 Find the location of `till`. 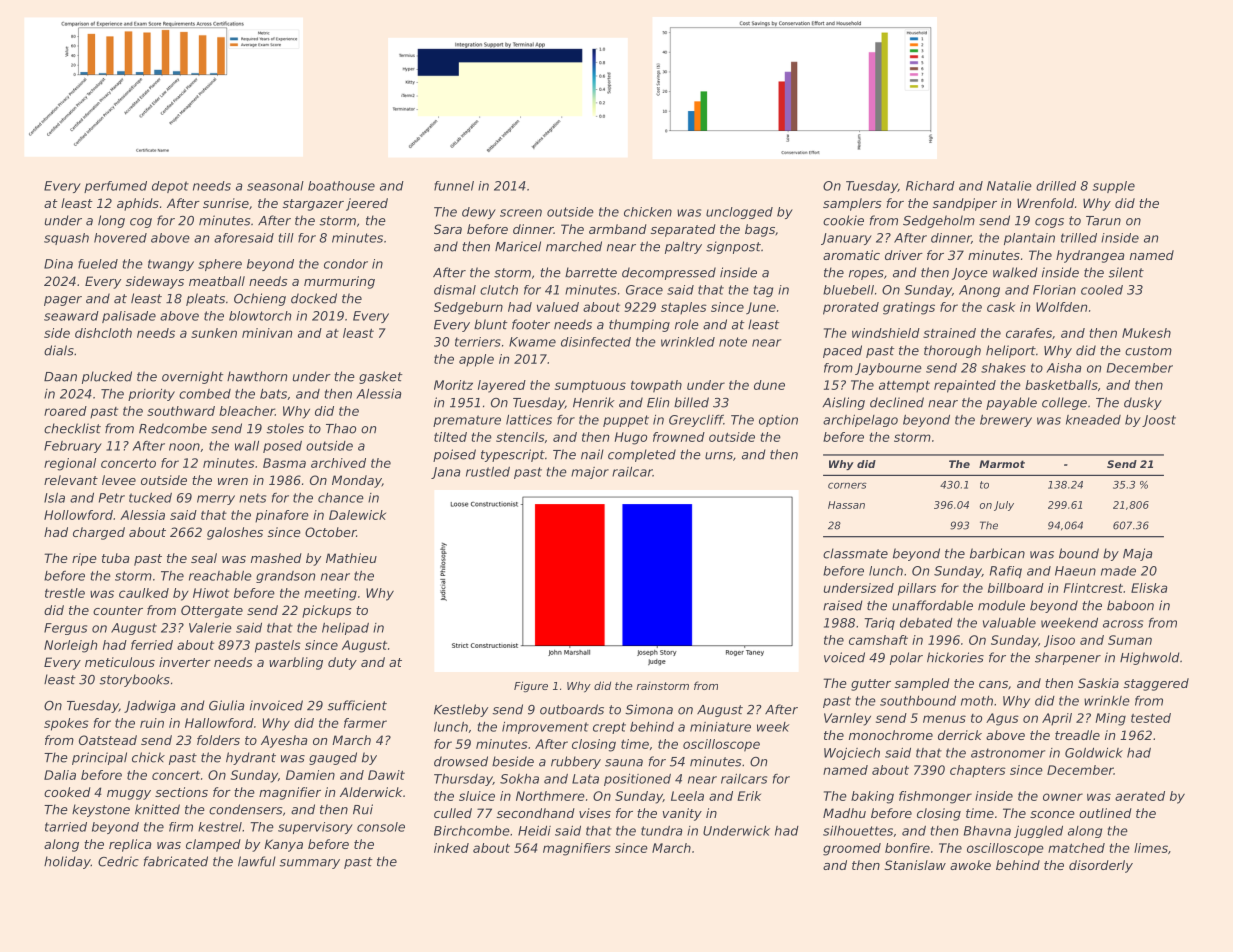

till is located at coordinates (286, 238).
